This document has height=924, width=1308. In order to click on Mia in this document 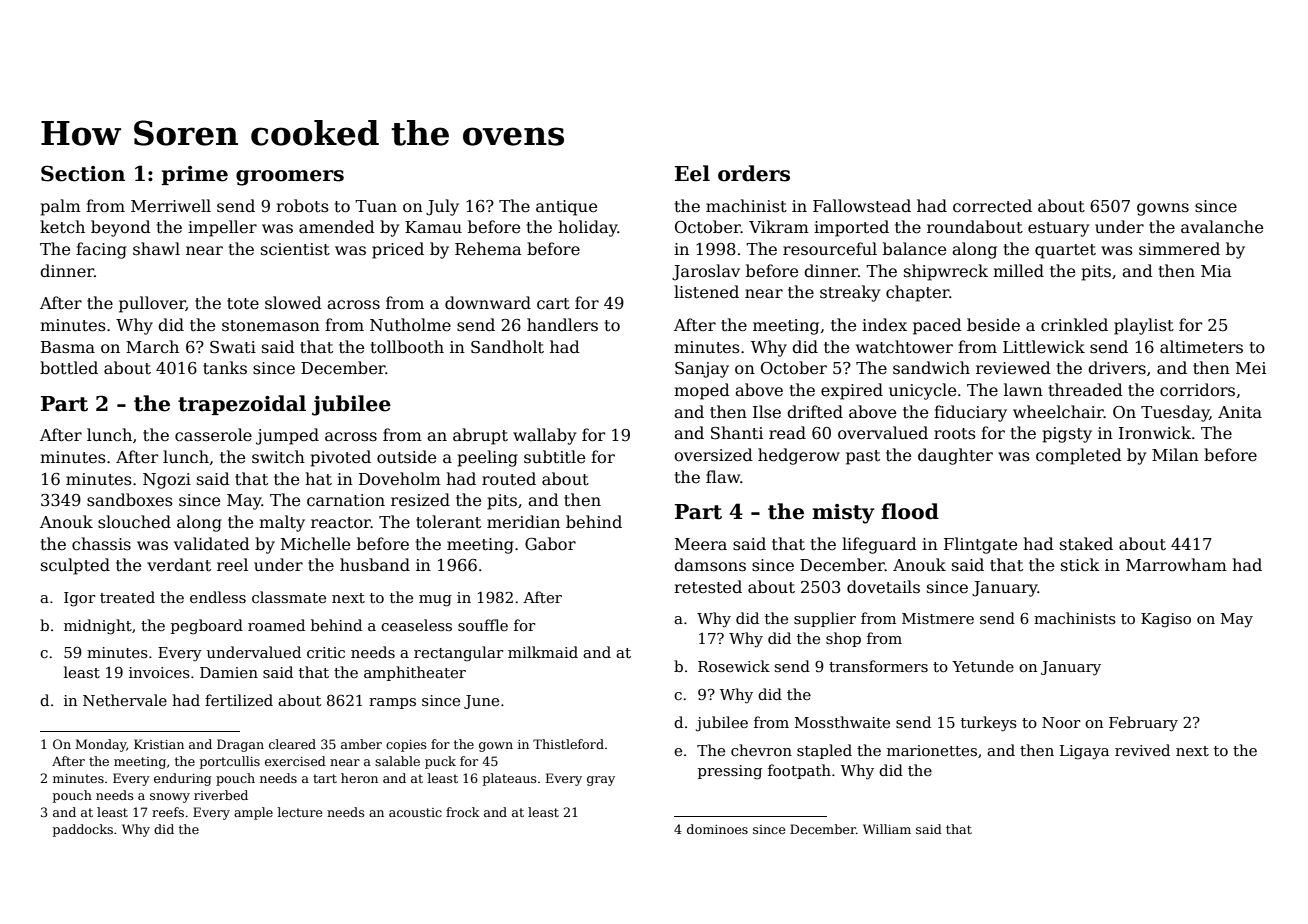, I will do `click(1216, 271)`.
